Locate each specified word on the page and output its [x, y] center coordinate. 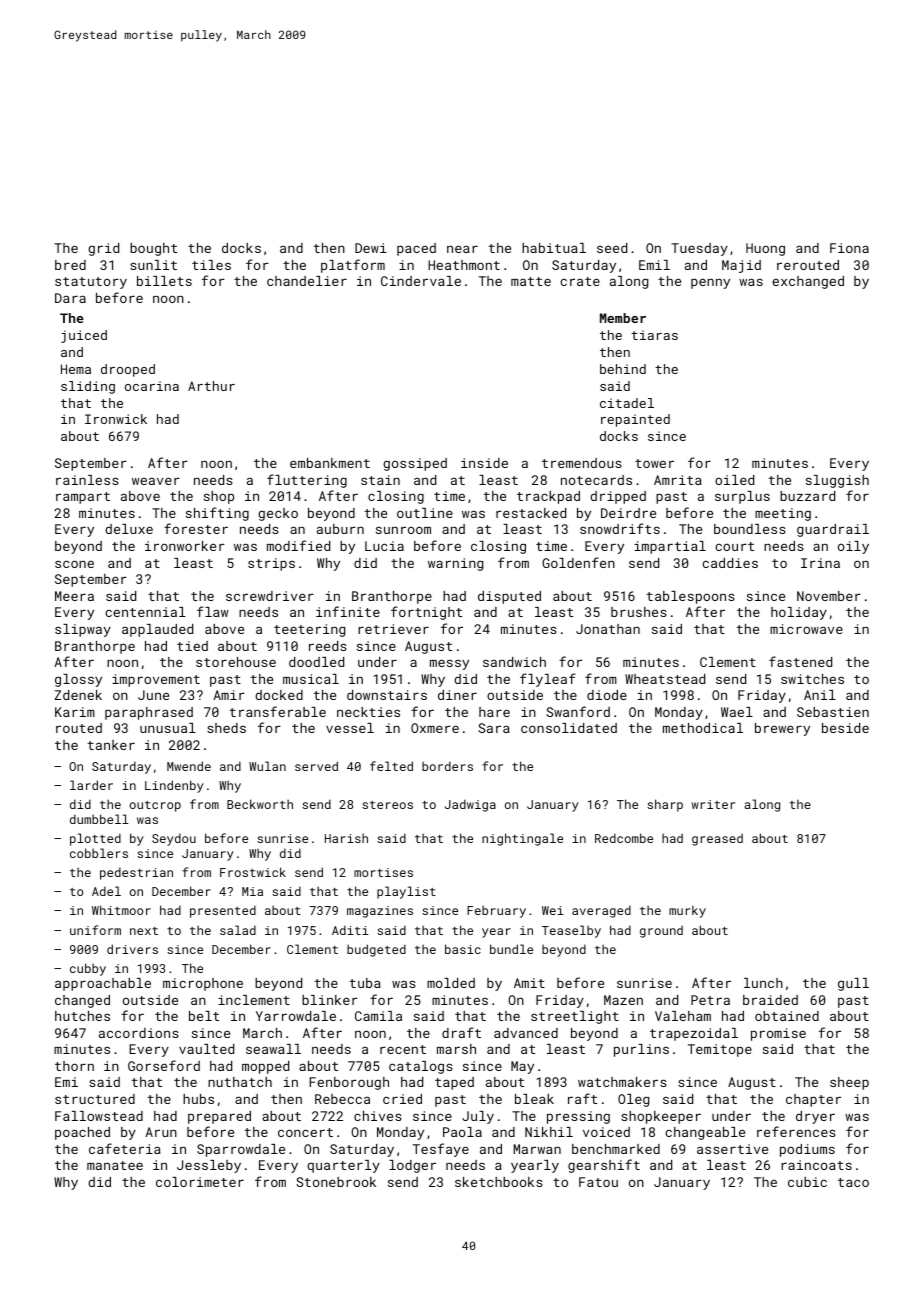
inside [484, 463]
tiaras [654, 335]
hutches [82, 1016]
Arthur [211, 386]
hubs [198, 1099]
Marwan [537, 1149]
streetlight [575, 1017]
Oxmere [435, 728]
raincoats [816, 1165]
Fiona [849, 248]
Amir [229, 695]
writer [713, 804]
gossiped [415, 464]
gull [853, 984]
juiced [84, 336]
